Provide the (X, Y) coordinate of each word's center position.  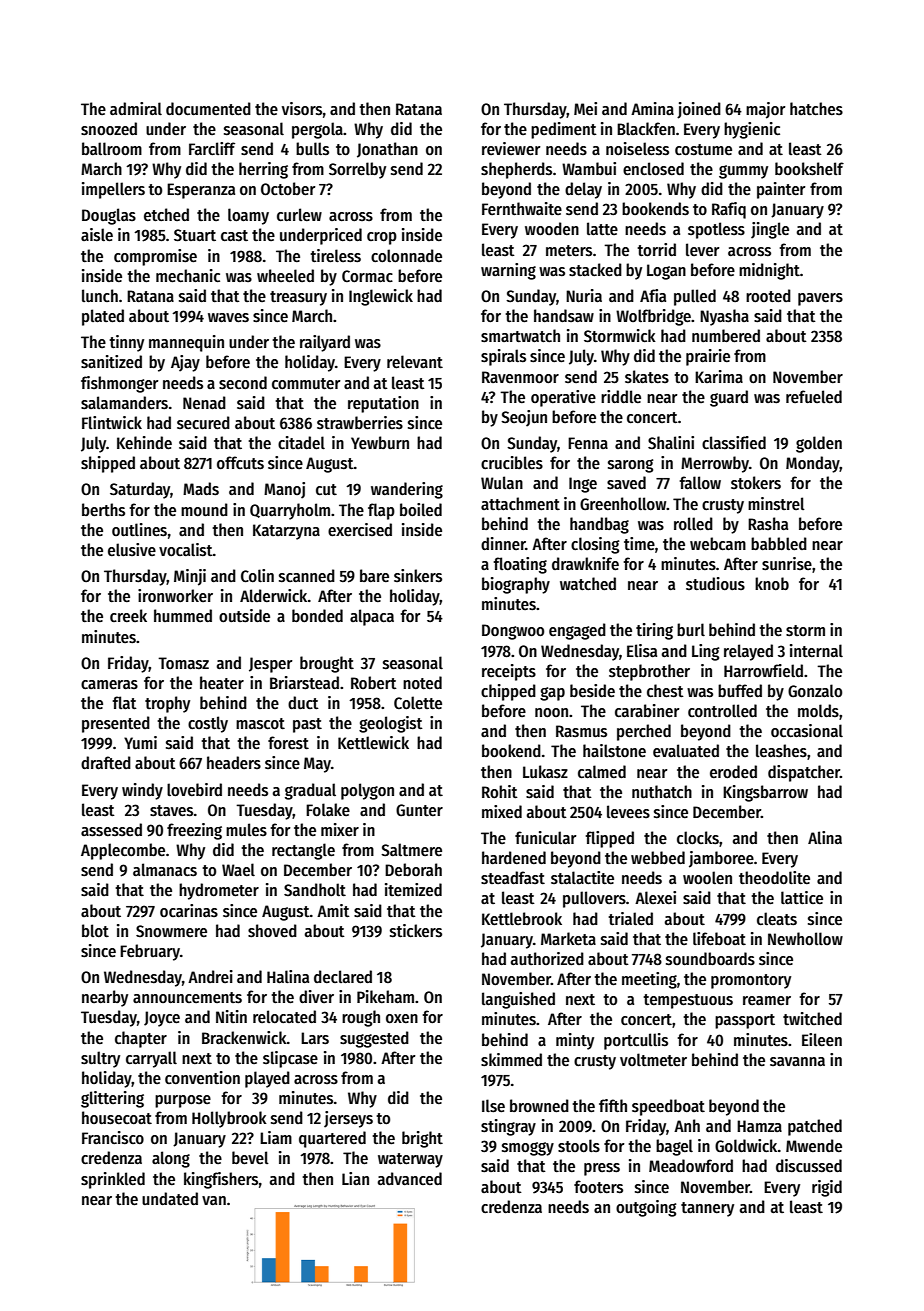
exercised (360, 530)
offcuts (240, 463)
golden (819, 444)
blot (95, 931)
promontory (751, 981)
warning (508, 271)
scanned (307, 576)
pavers (820, 299)
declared (343, 977)
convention (202, 1078)
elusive (132, 550)
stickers (416, 931)
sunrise (787, 564)
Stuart (195, 235)
